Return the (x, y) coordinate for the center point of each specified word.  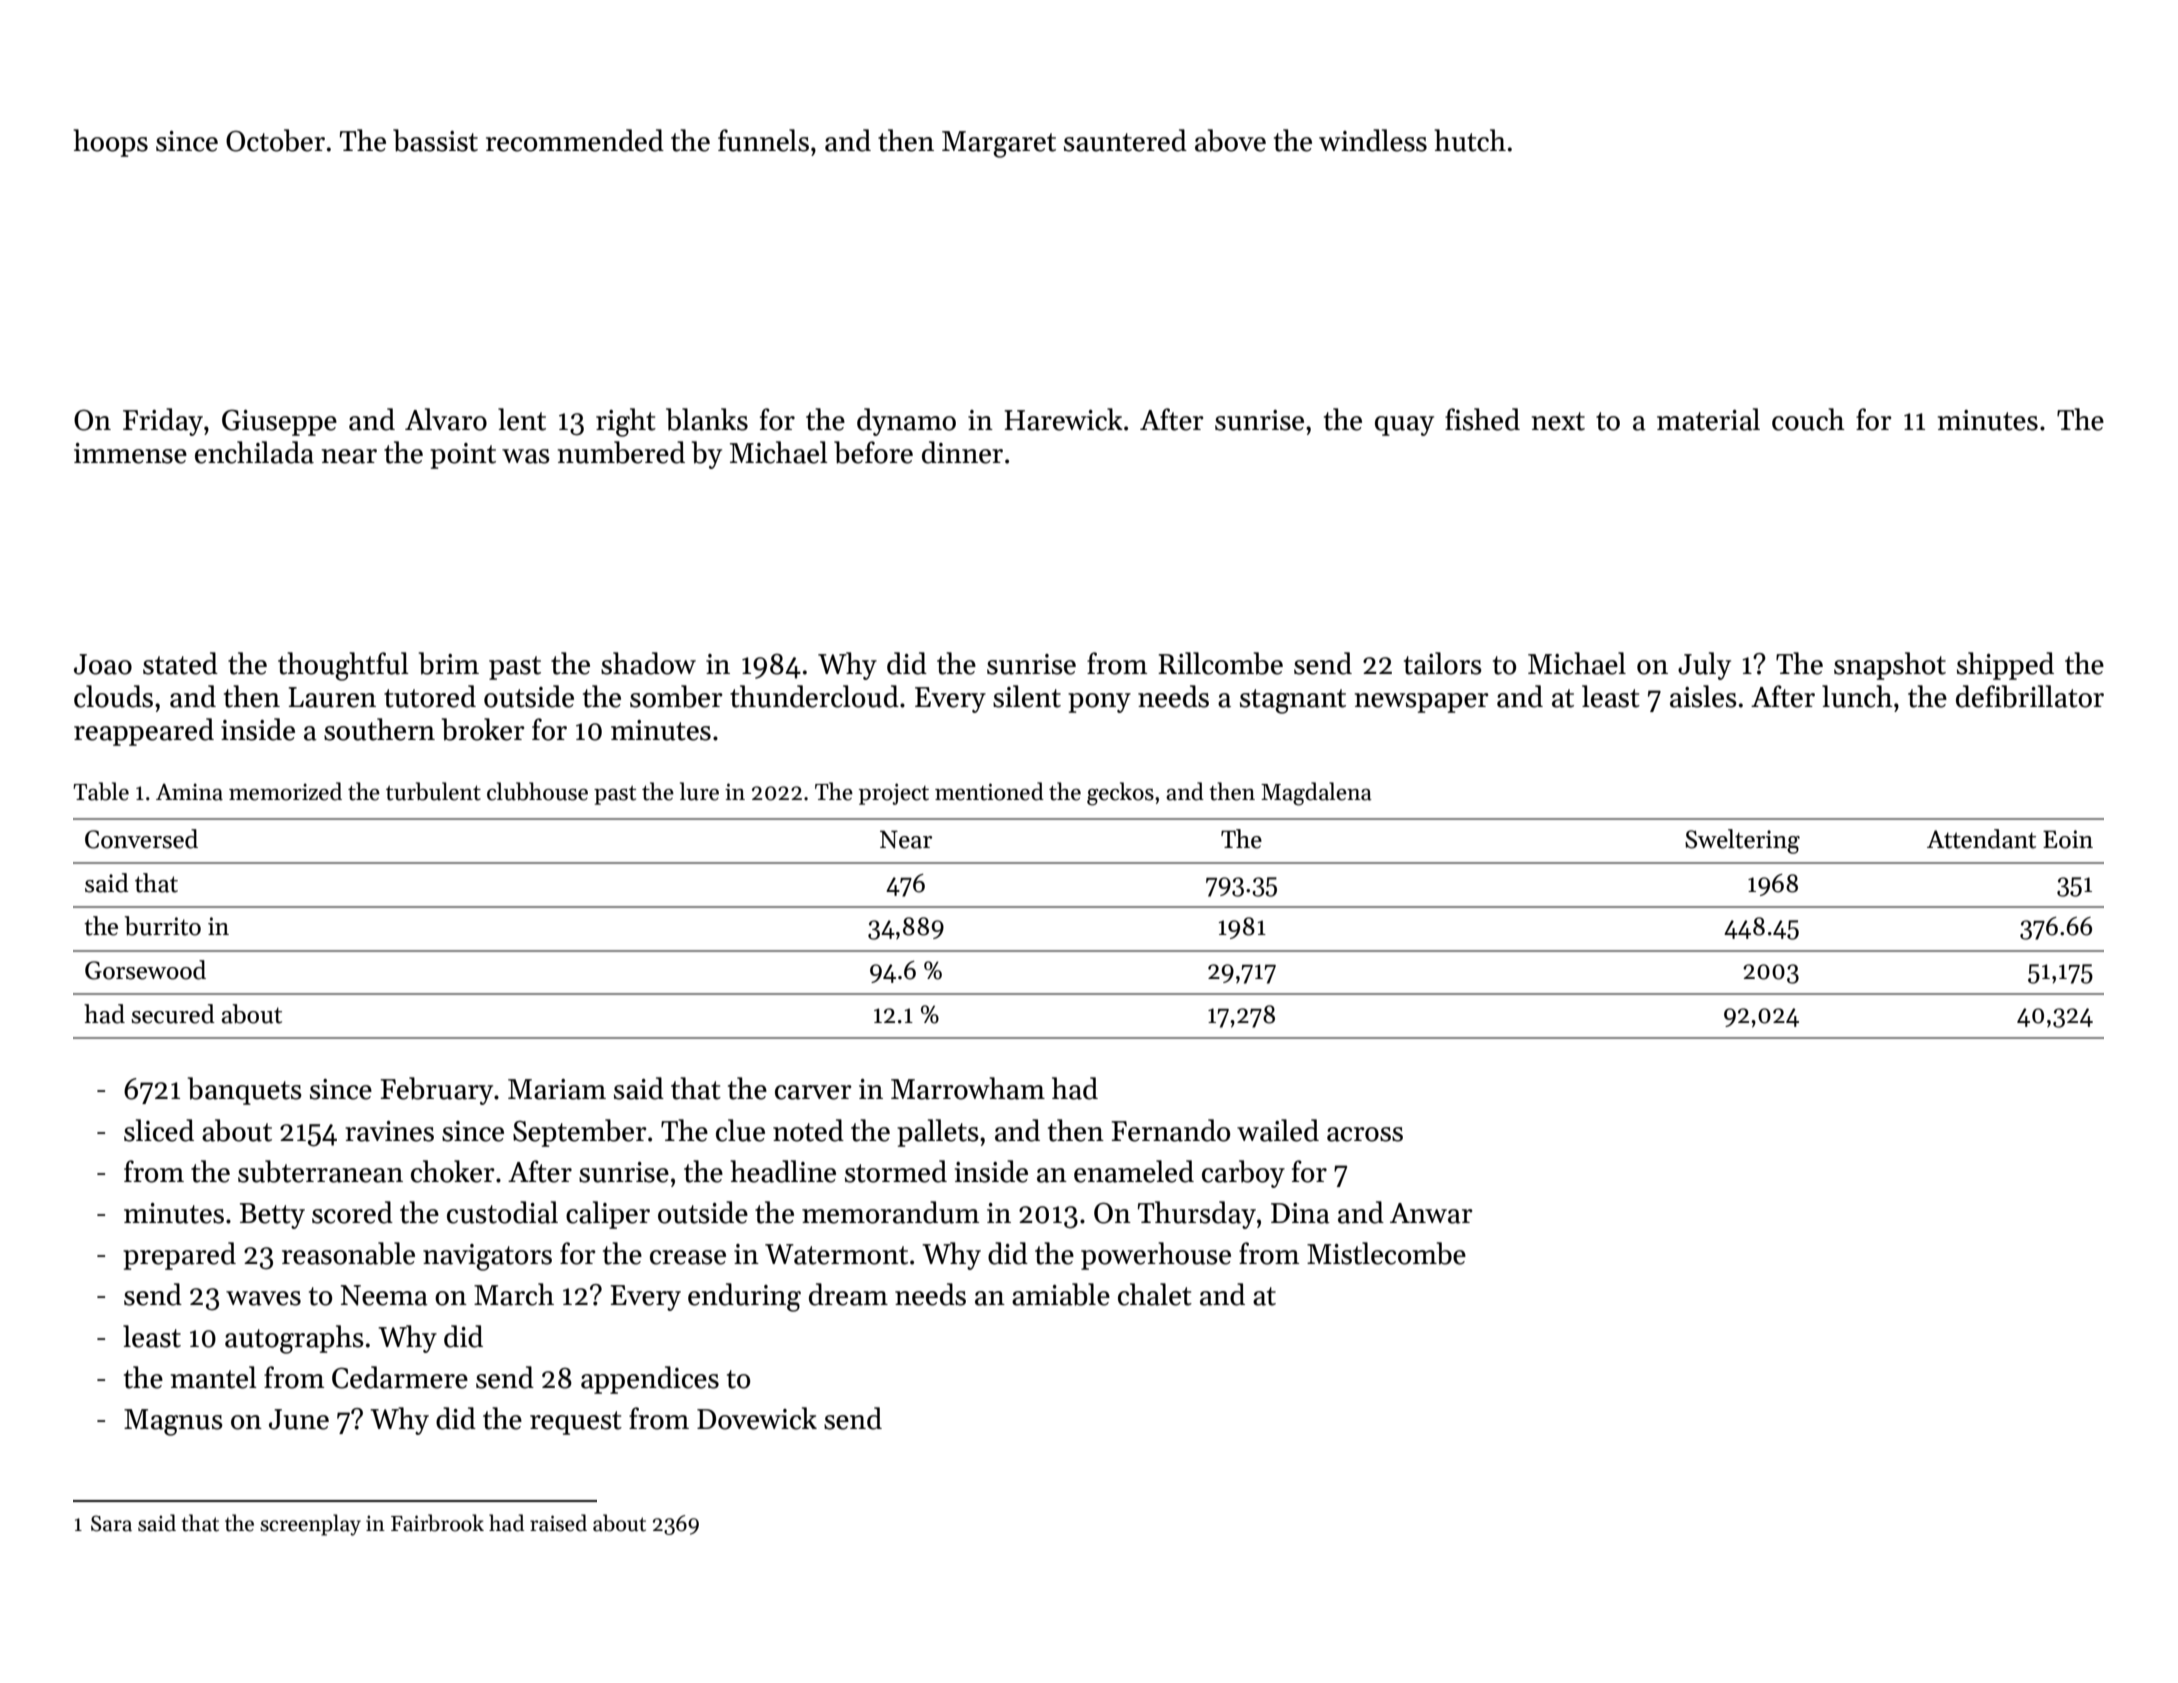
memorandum (890, 1212)
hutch (1470, 140)
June (299, 1419)
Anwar (1431, 1213)
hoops (110, 143)
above (1230, 140)
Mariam (557, 1089)
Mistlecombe (1386, 1253)
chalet (1155, 1294)
